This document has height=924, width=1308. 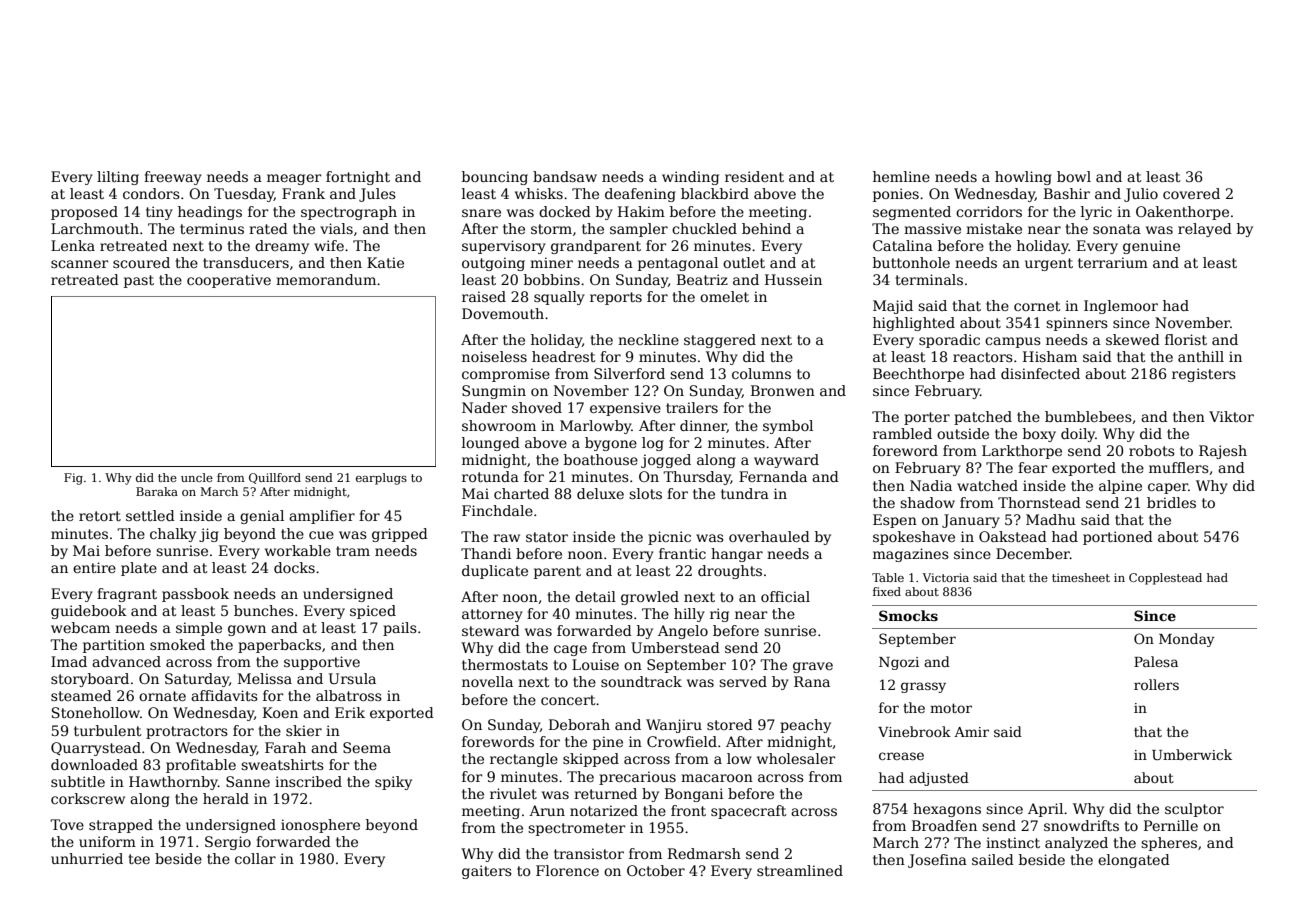 What do you see at coordinates (1223, 452) in the document?
I see `Rajesh` at bounding box center [1223, 452].
